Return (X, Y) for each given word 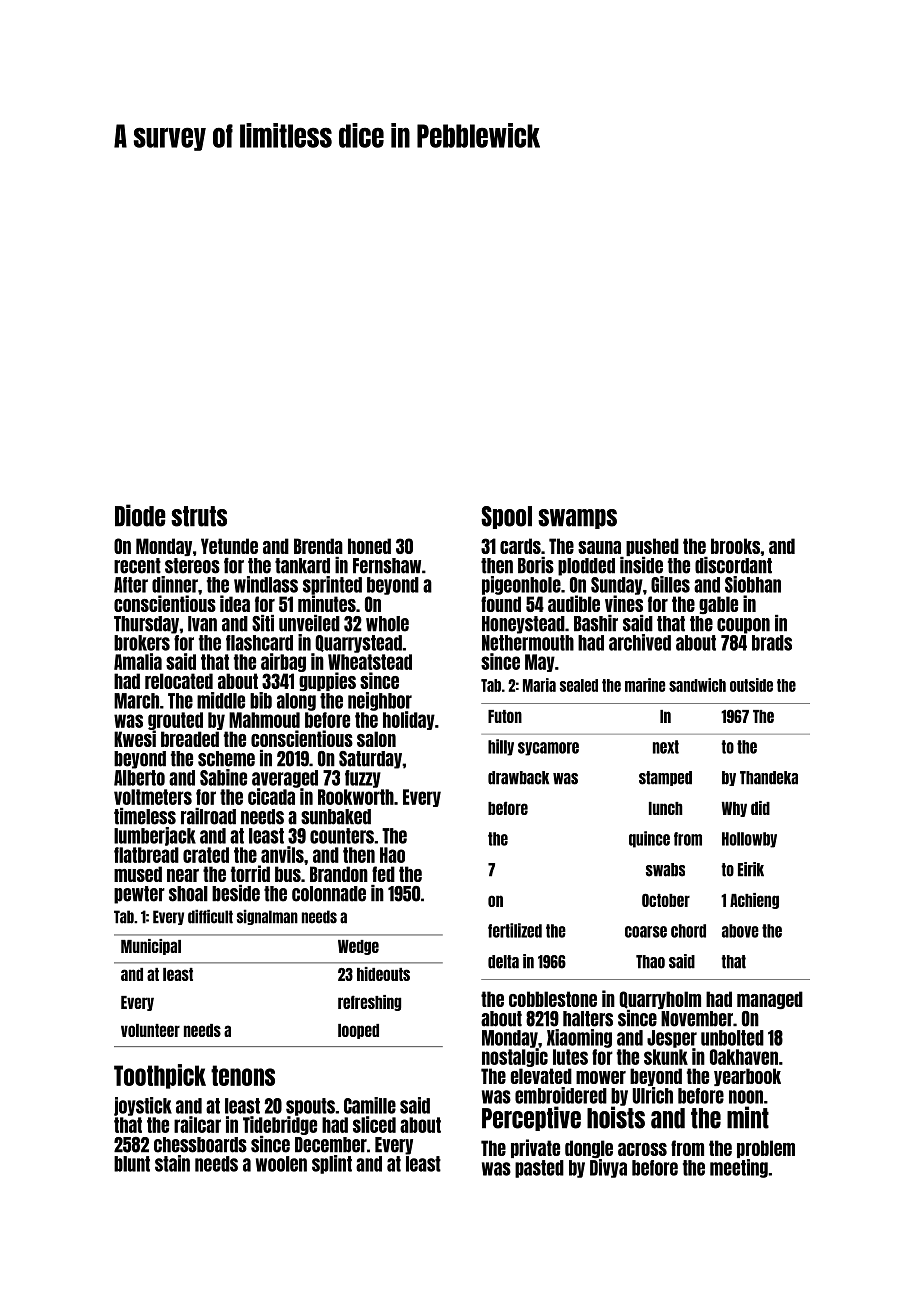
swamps (577, 519)
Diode (140, 515)
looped (358, 1031)
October (666, 900)
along (296, 702)
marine (645, 685)
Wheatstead (370, 662)
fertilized (515, 930)
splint (332, 1164)
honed (369, 546)
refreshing (369, 1003)
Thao (650, 962)
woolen (281, 1164)
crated (206, 855)
